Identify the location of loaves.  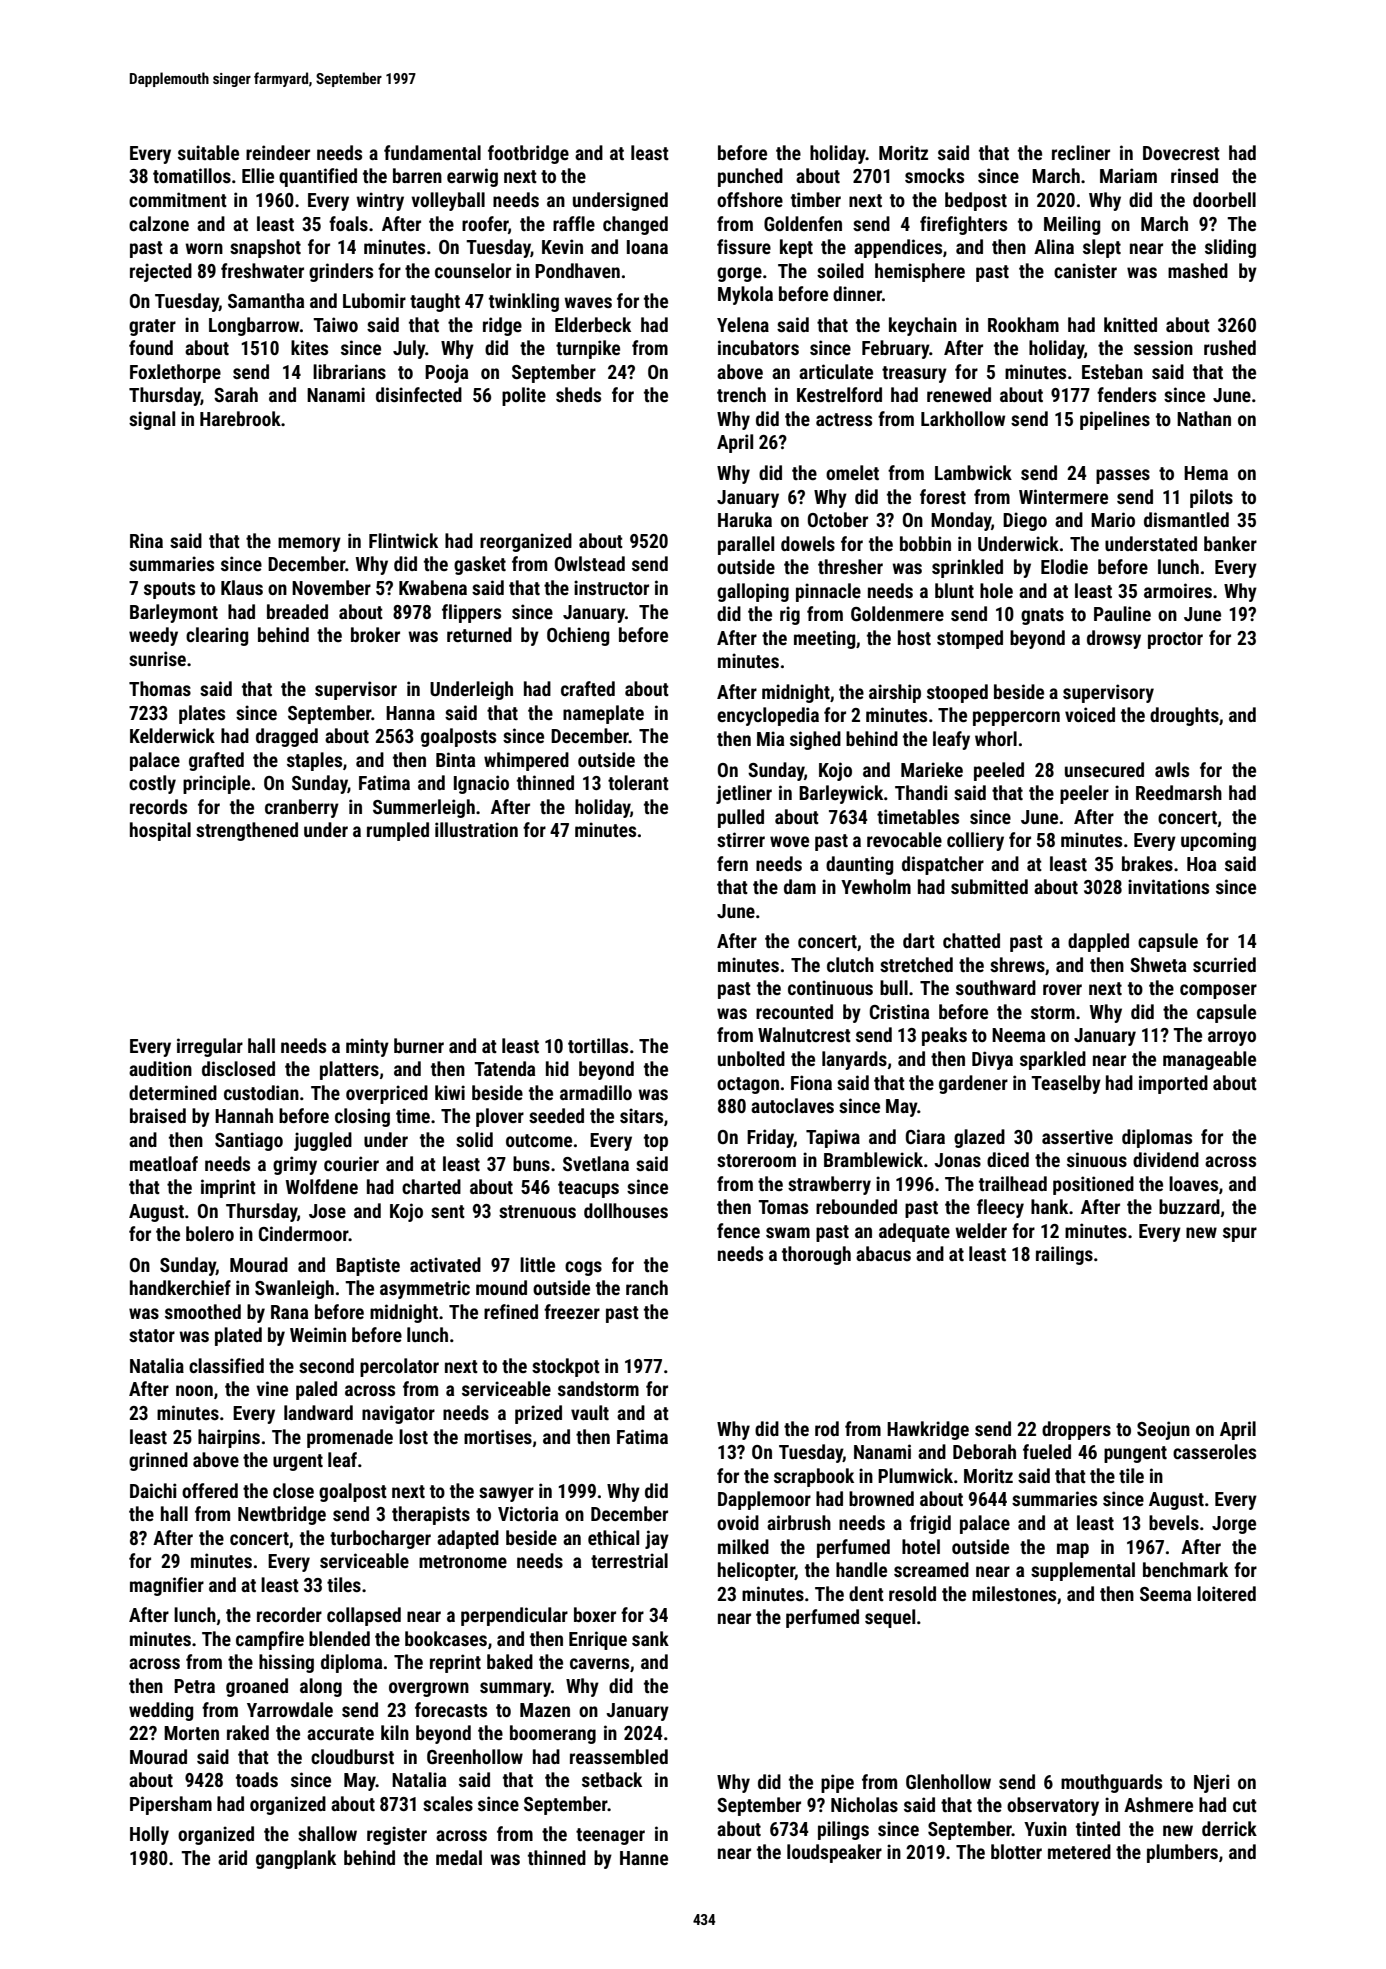
(1193, 1183).
